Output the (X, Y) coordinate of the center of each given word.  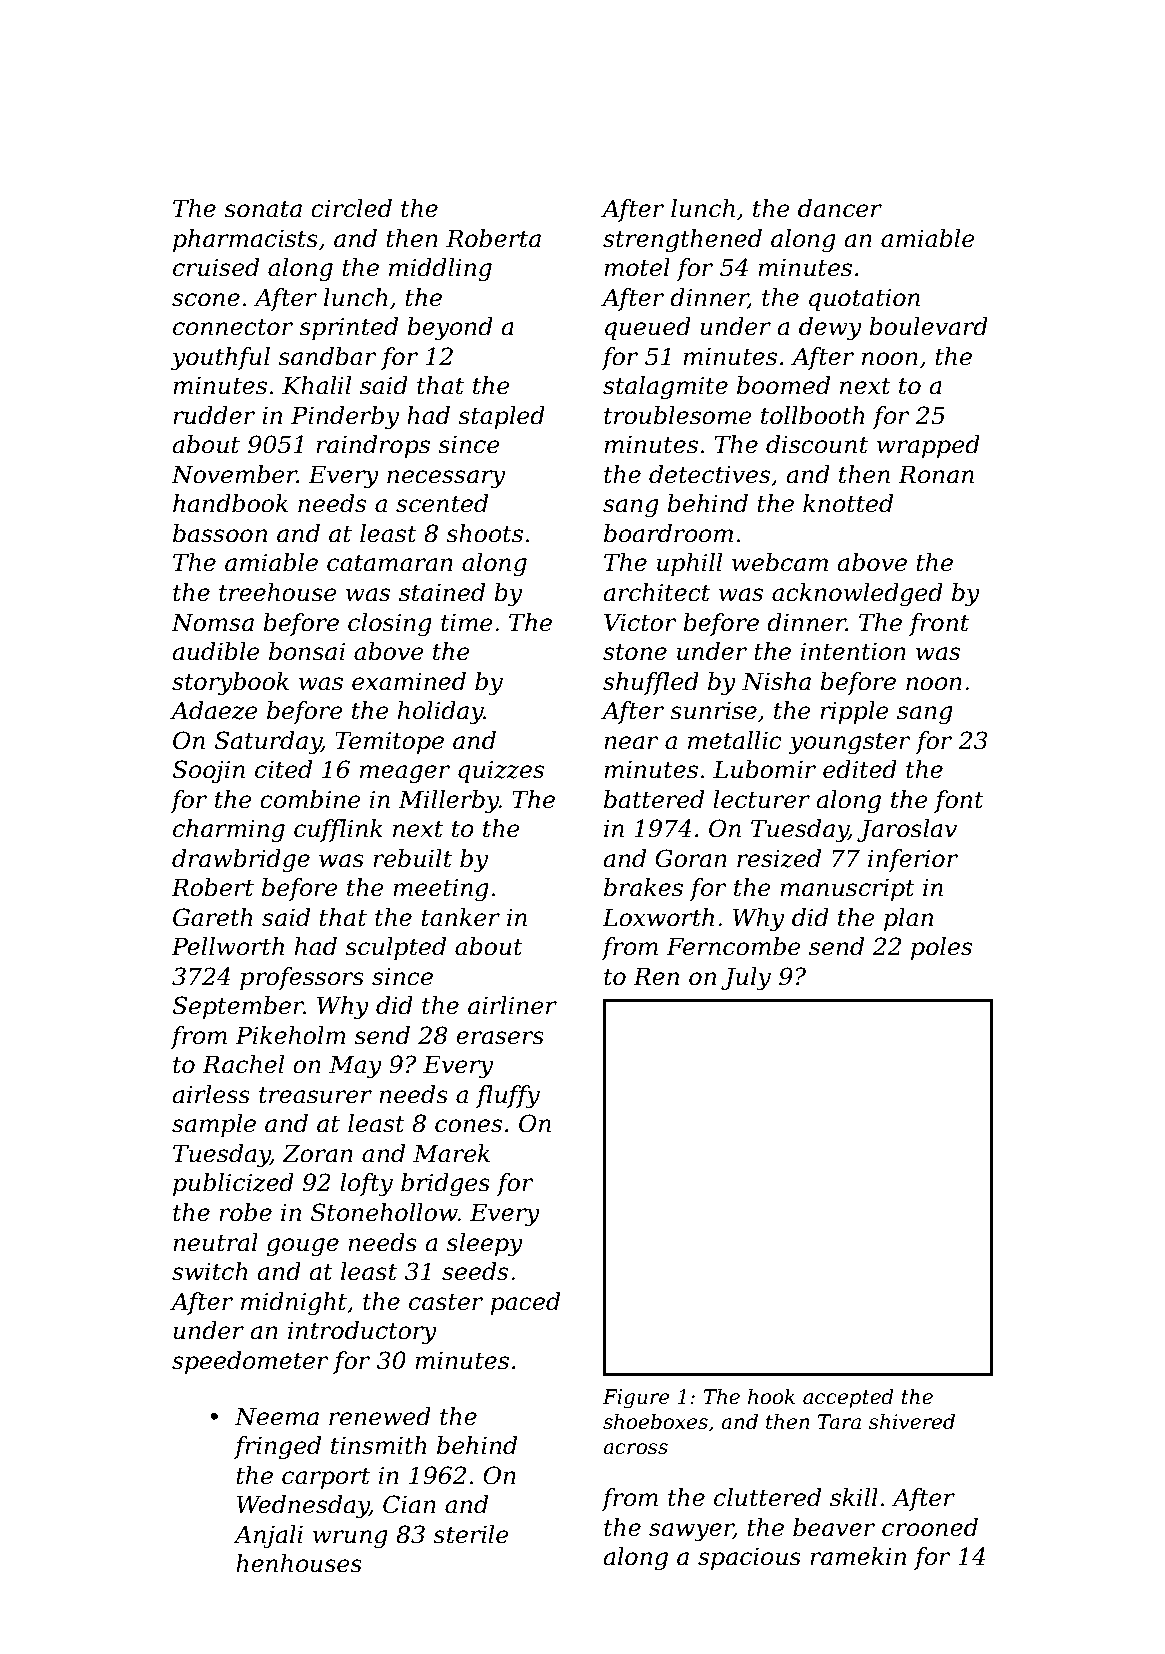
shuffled (651, 683)
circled (351, 208)
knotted (848, 503)
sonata (263, 209)
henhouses (299, 1563)
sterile (471, 1534)
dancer (840, 208)
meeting (441, 890)
